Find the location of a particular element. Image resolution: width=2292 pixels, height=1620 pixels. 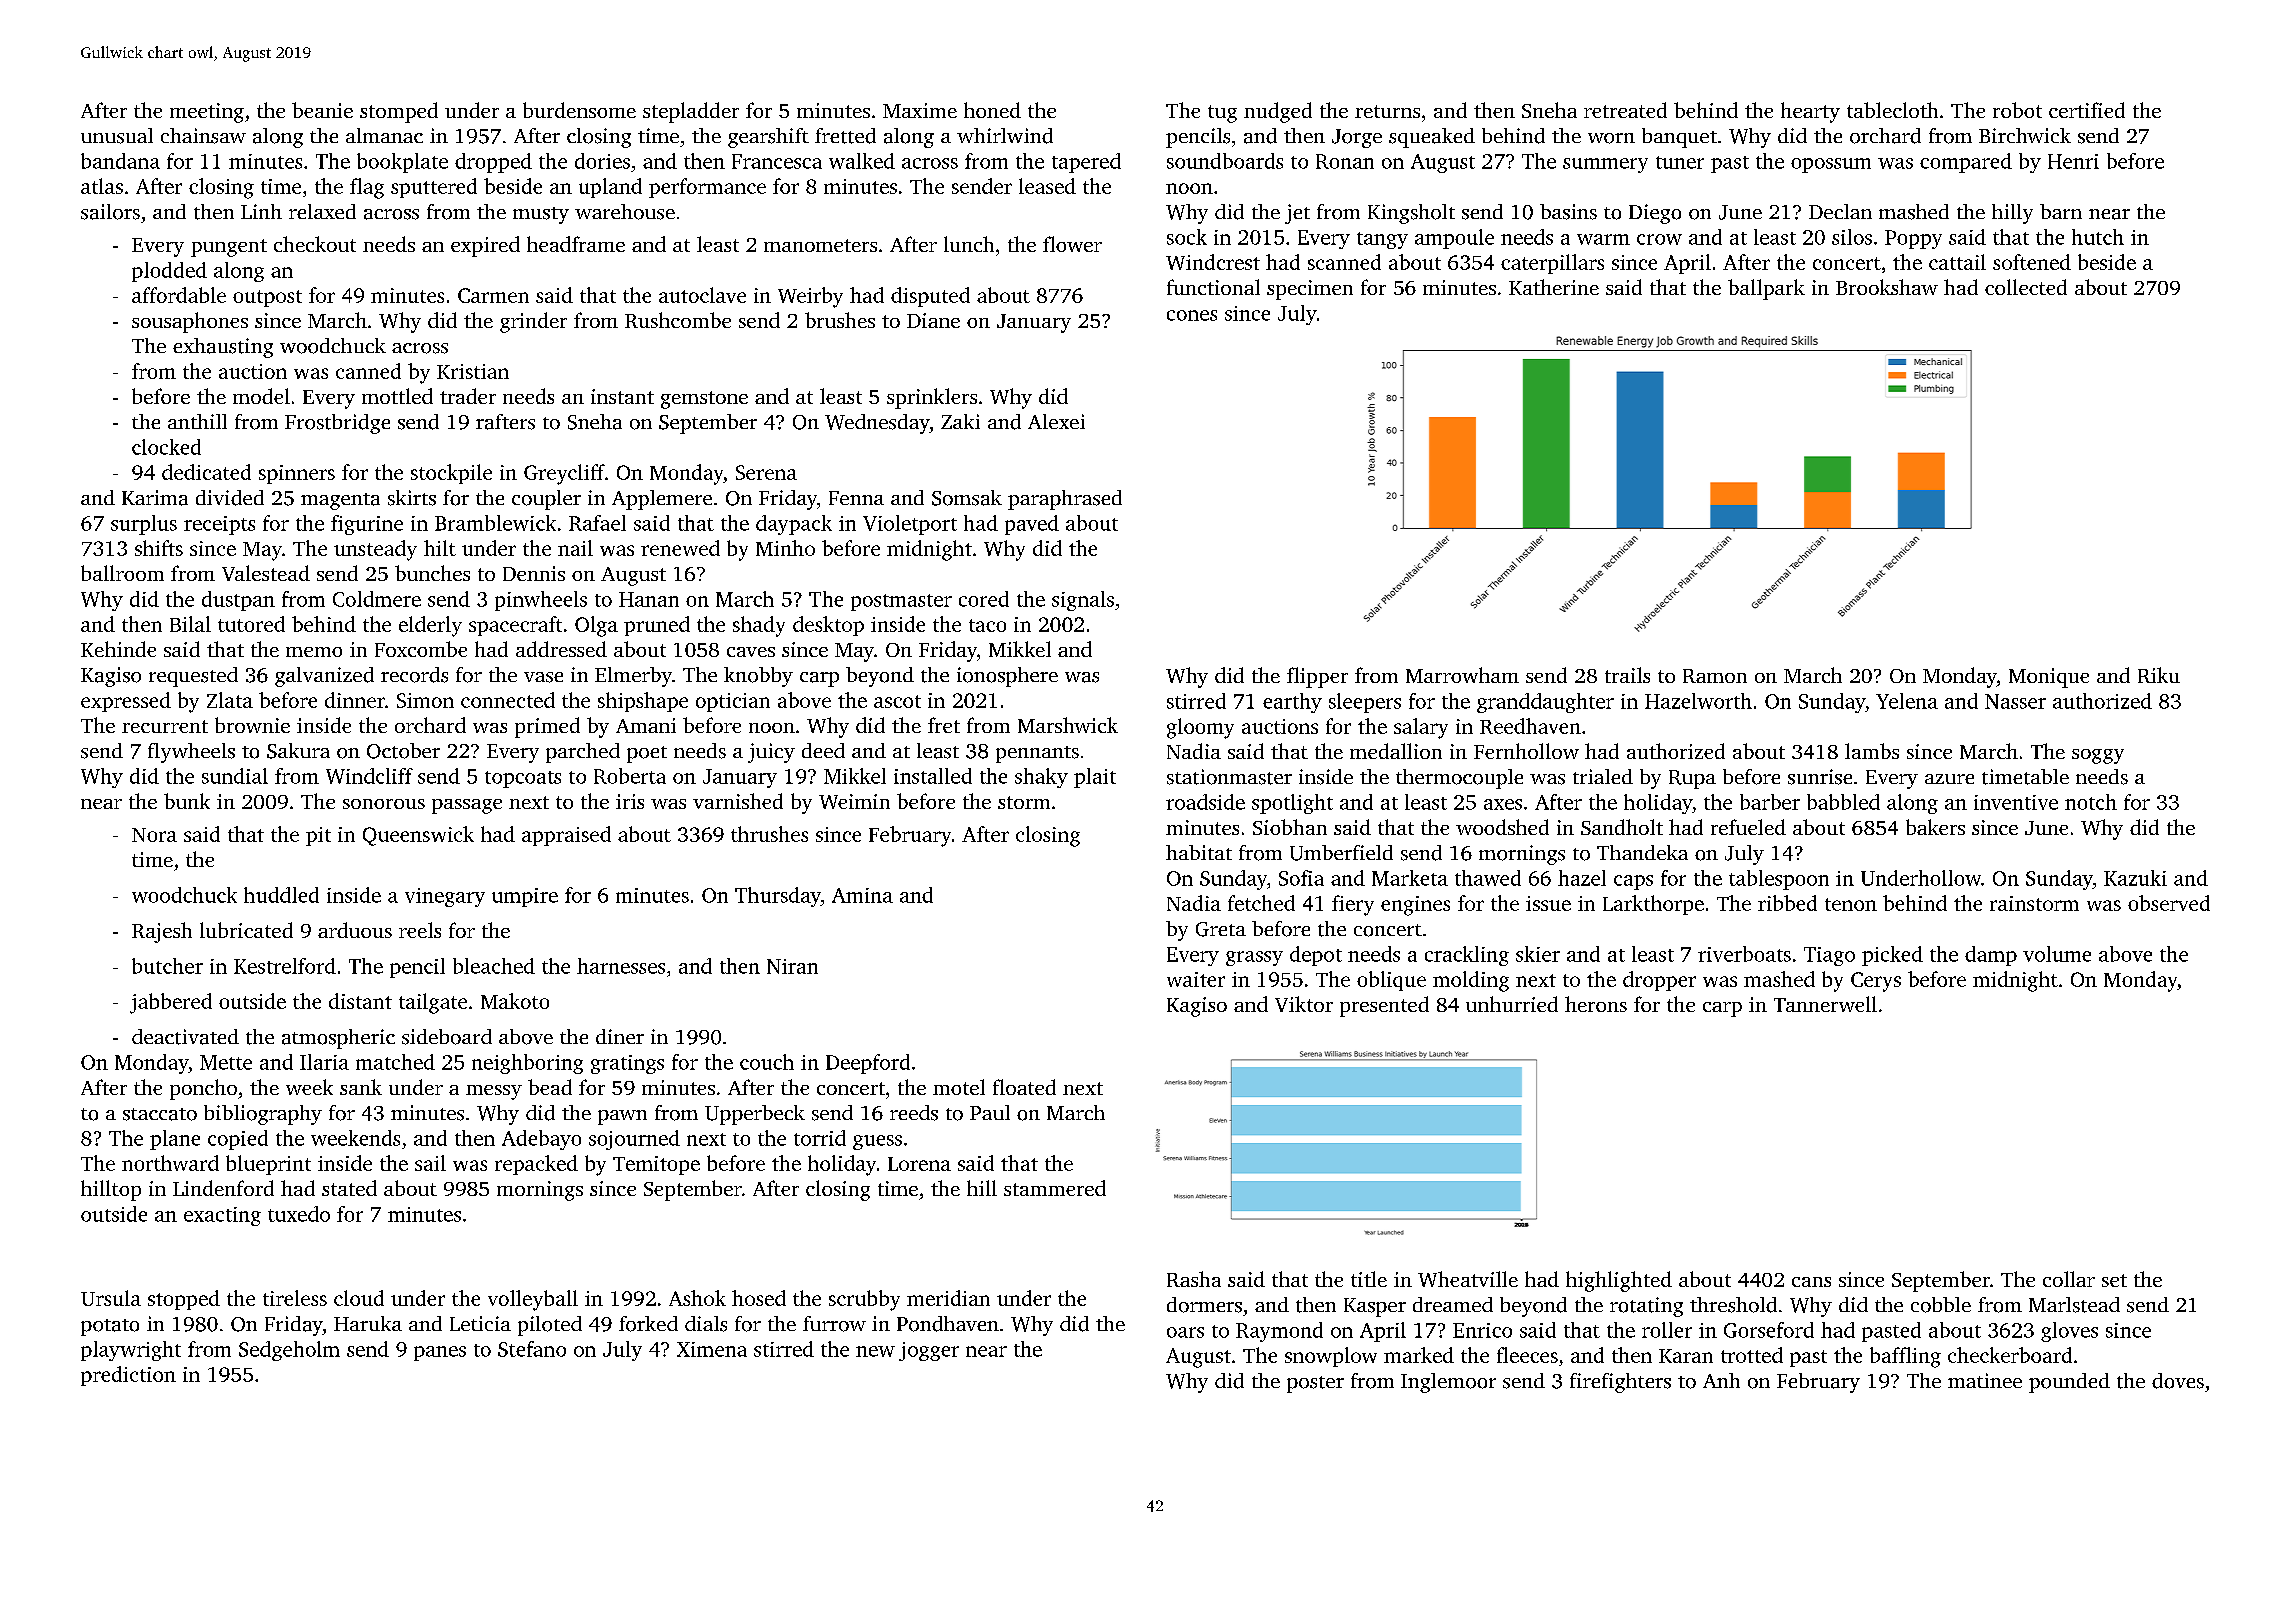

Anh is located at coordinates (1721, 1380).
